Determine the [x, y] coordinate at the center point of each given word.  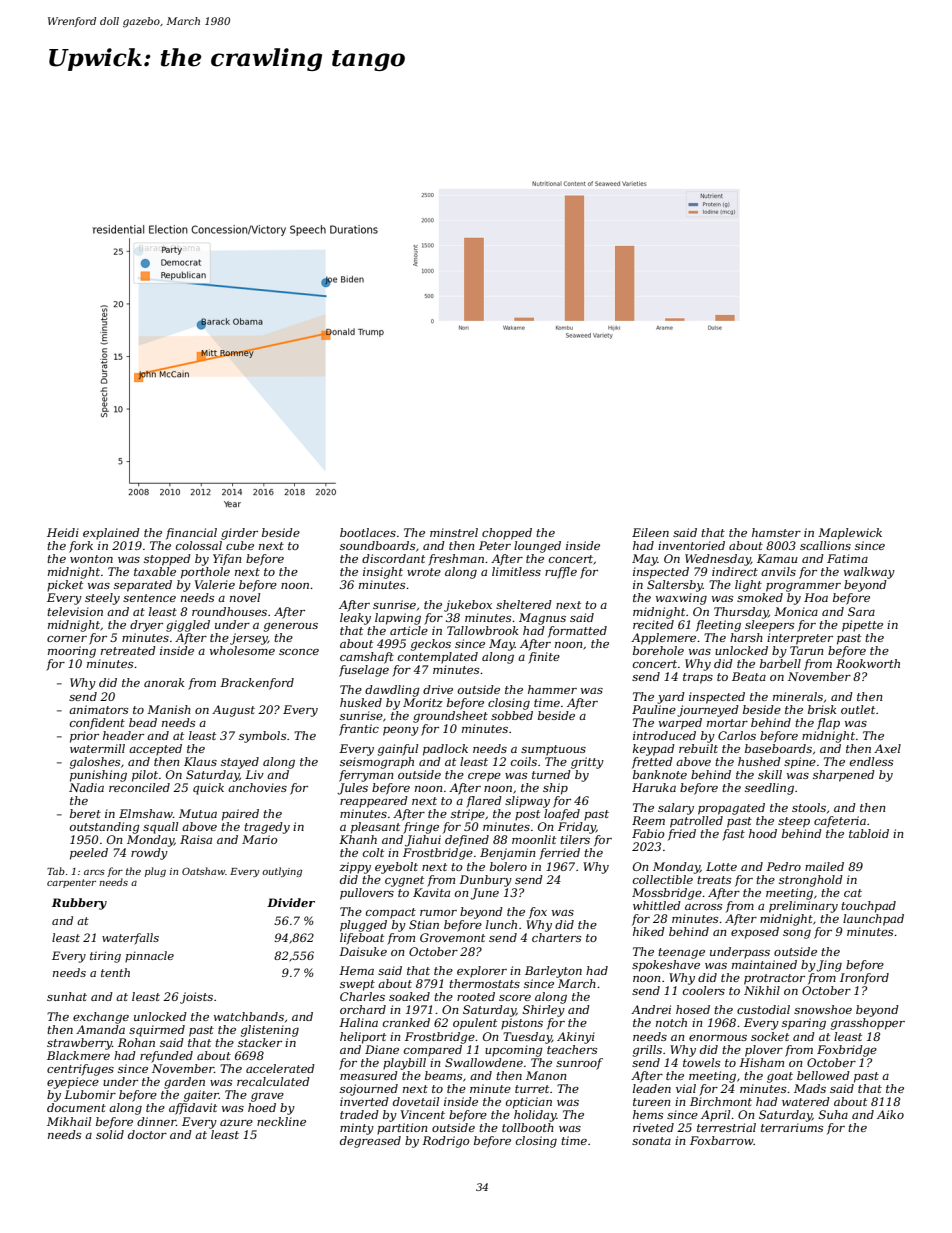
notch [671, 1022]
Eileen [650, 532]
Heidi [63, 532]
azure [236, 1122]
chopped [507, 534]
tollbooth [528, 1127]
